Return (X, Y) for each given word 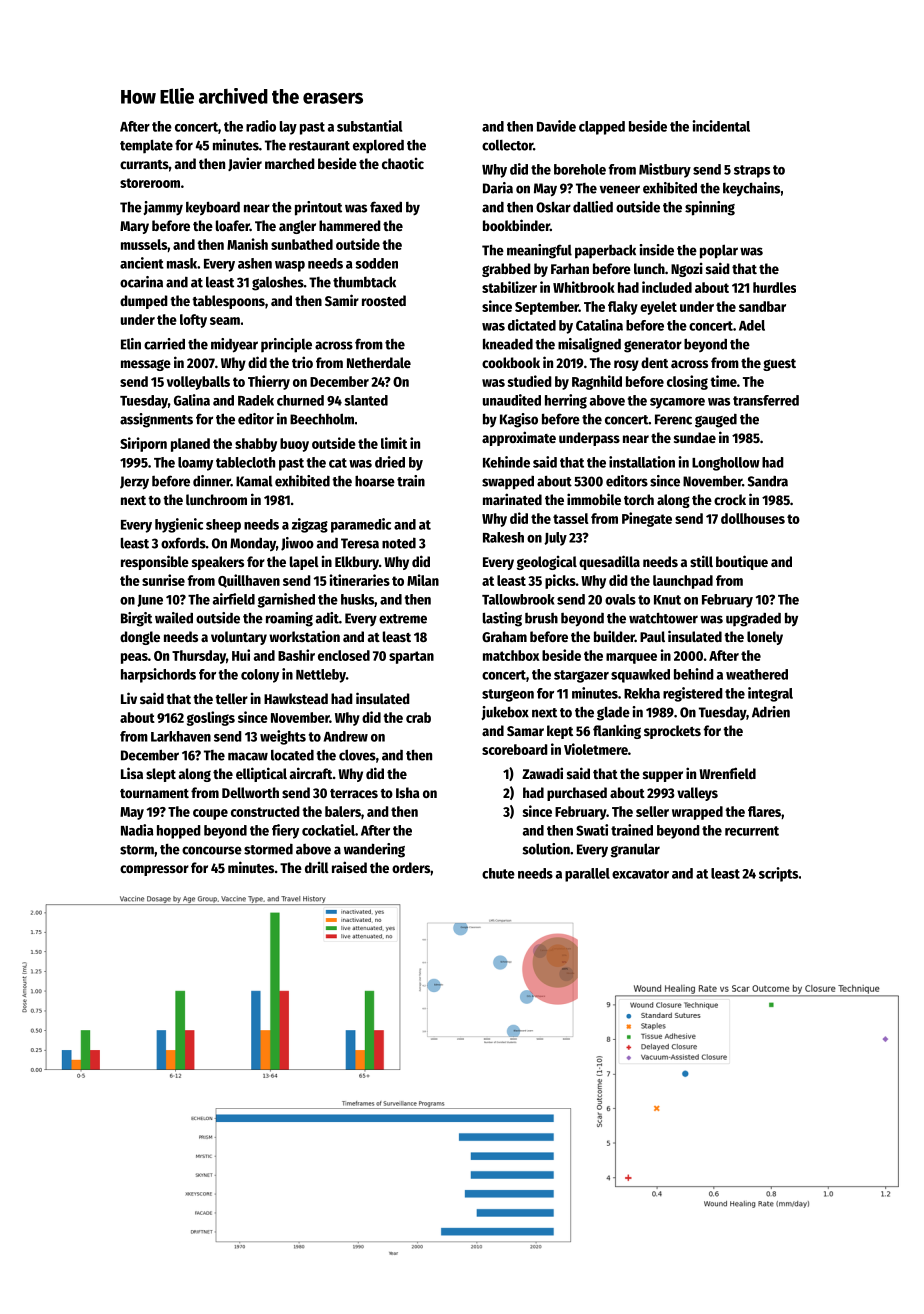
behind (694, 674)
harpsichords (158, 675)
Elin (131, 344)
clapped (602, 128)
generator (653, 346)
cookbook (511, 362)
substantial (369, 126)
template (146, 146)
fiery (285, 831)
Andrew (346, 736)
